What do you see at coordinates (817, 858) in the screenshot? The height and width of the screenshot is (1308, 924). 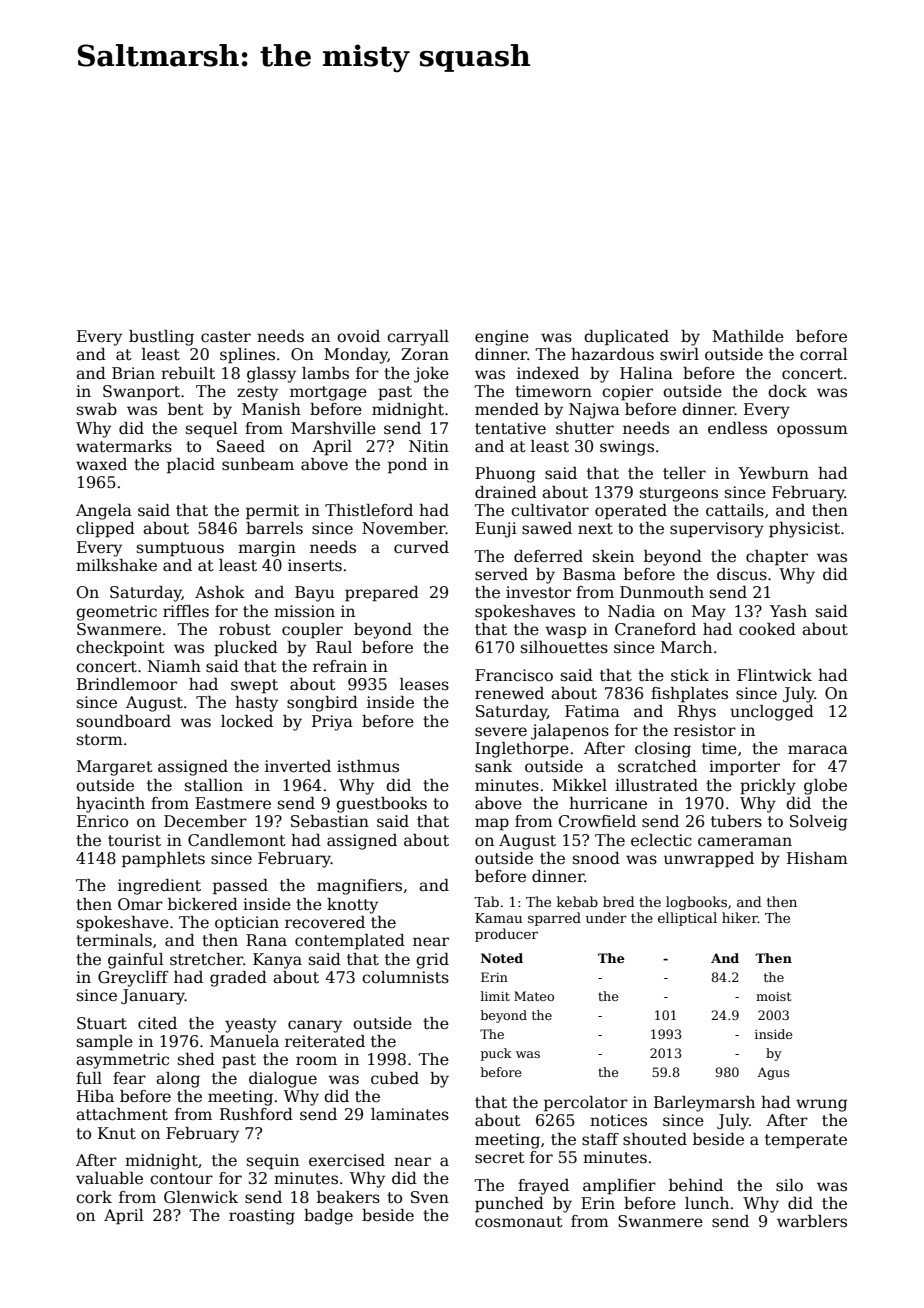 I see `Hisham` at bounding box center [817, 858].
